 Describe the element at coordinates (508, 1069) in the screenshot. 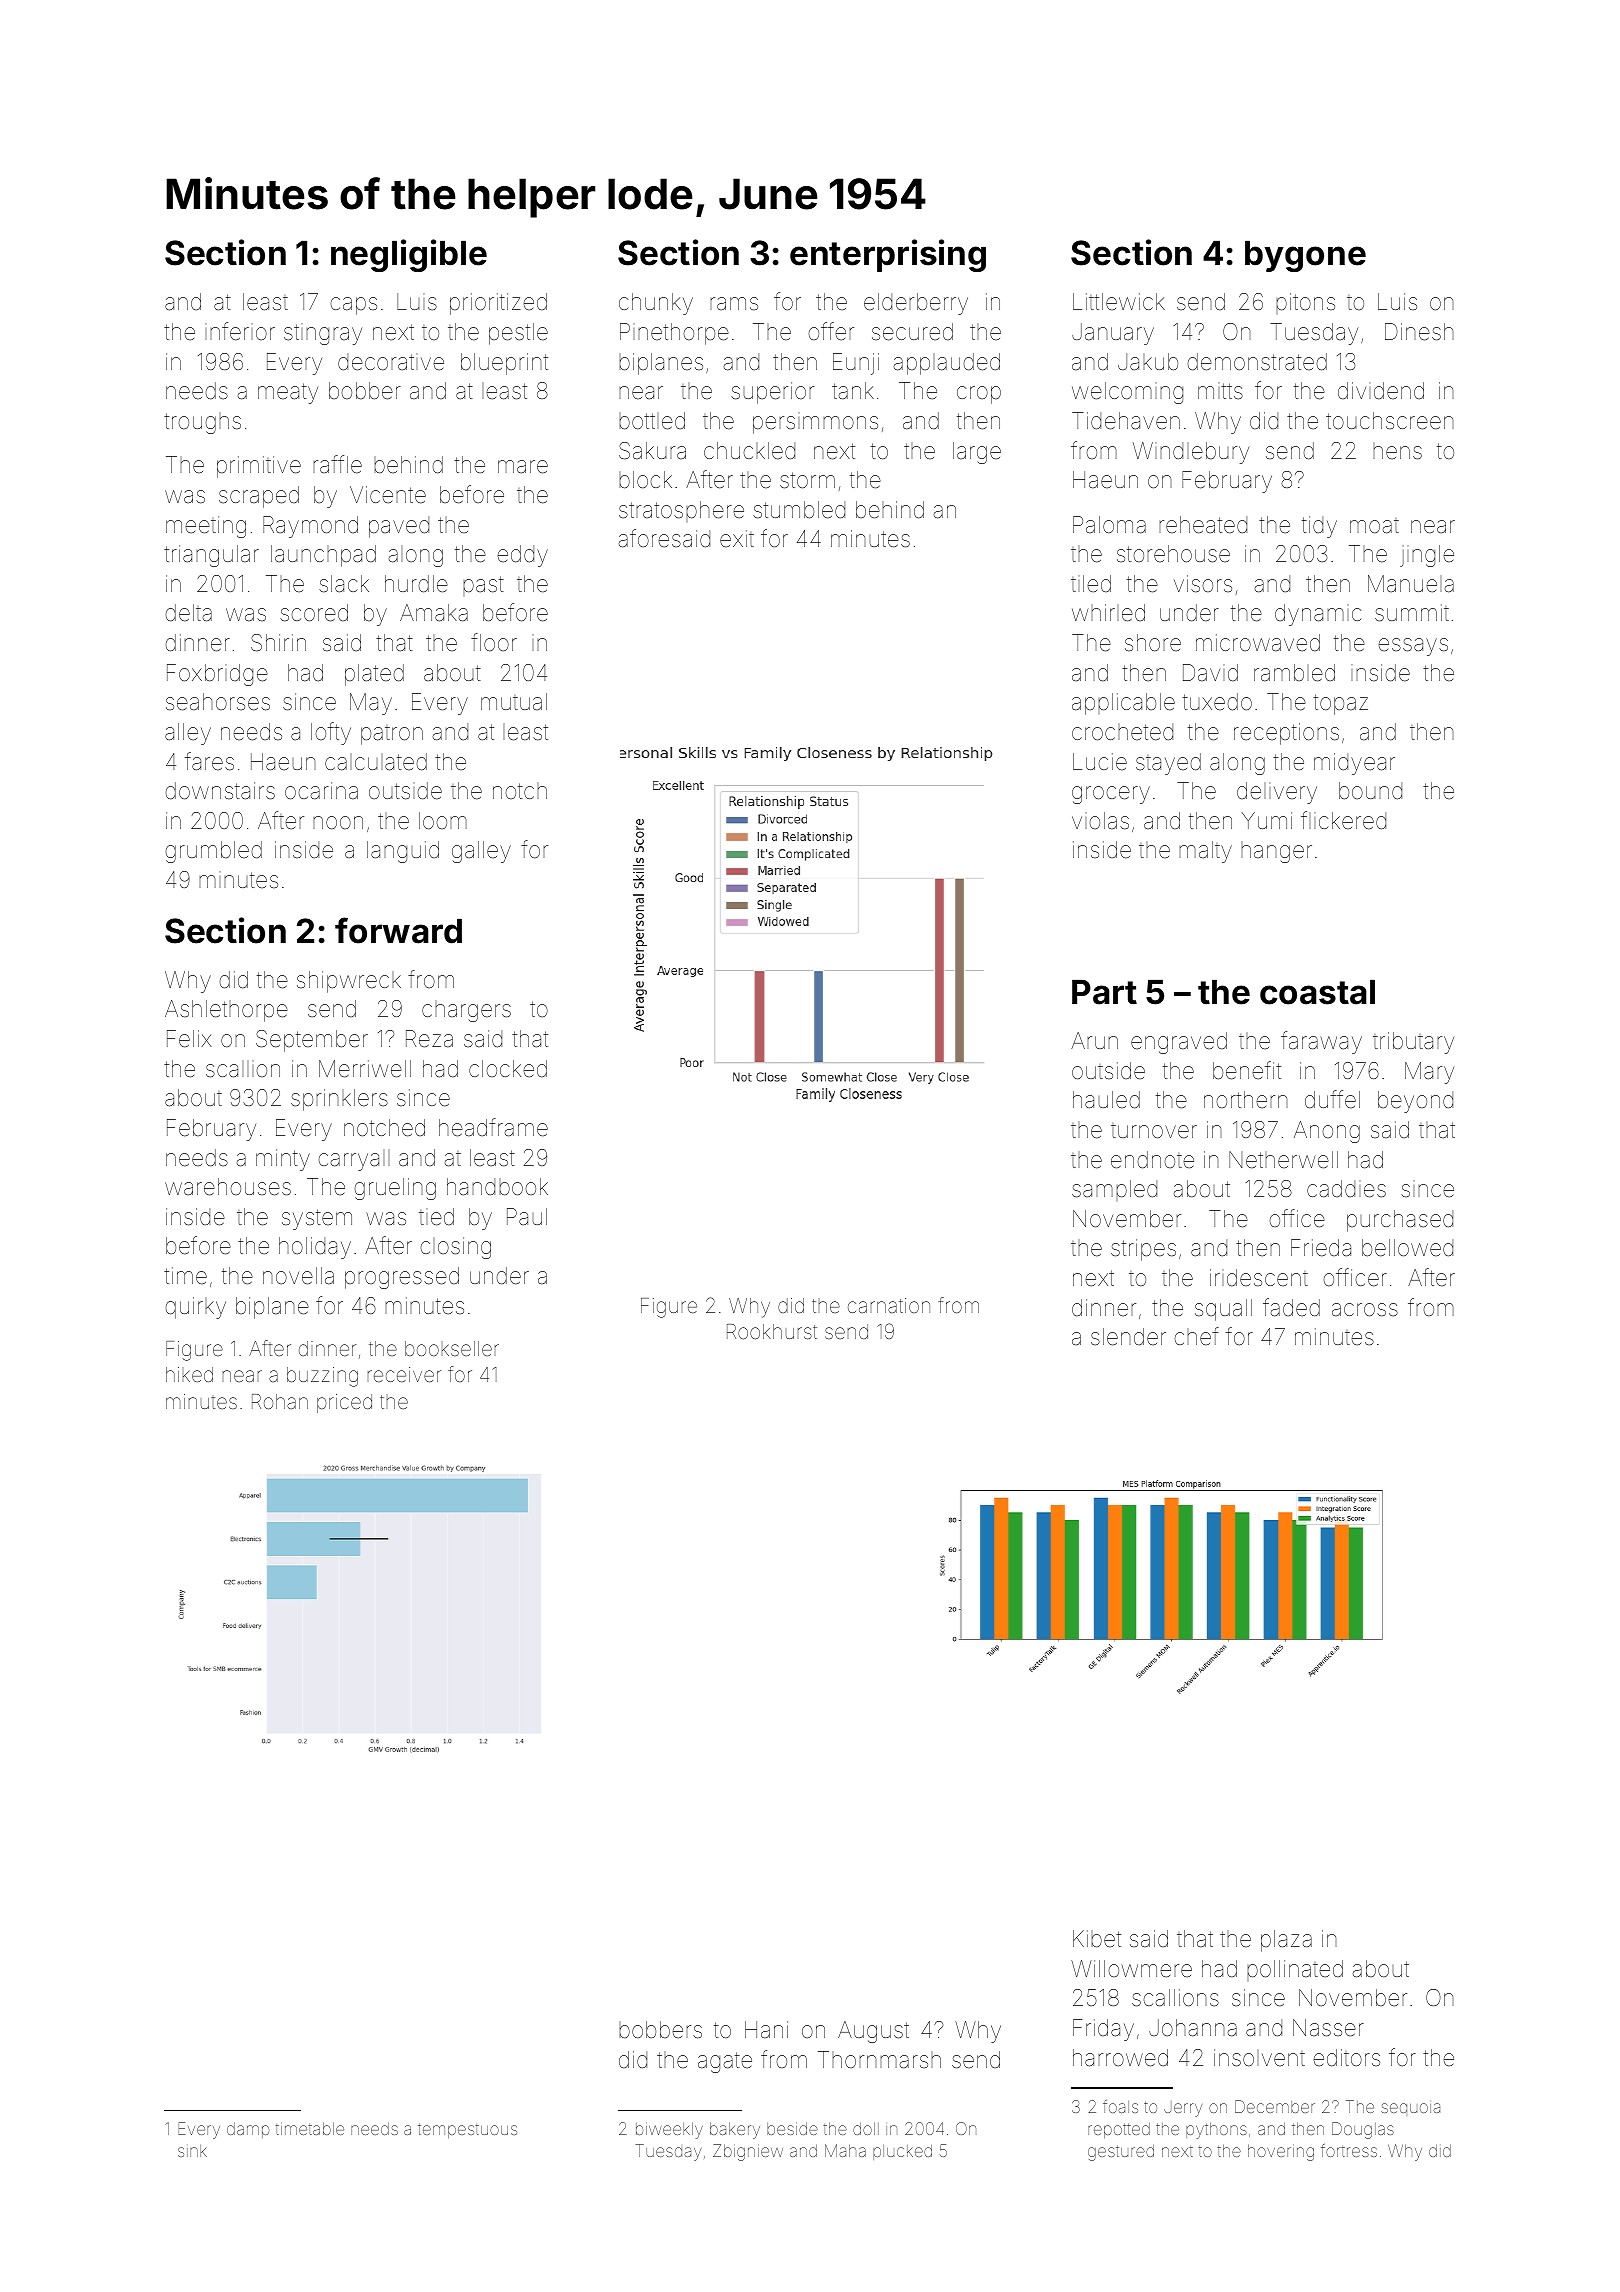

I see `clocked` at that location.
